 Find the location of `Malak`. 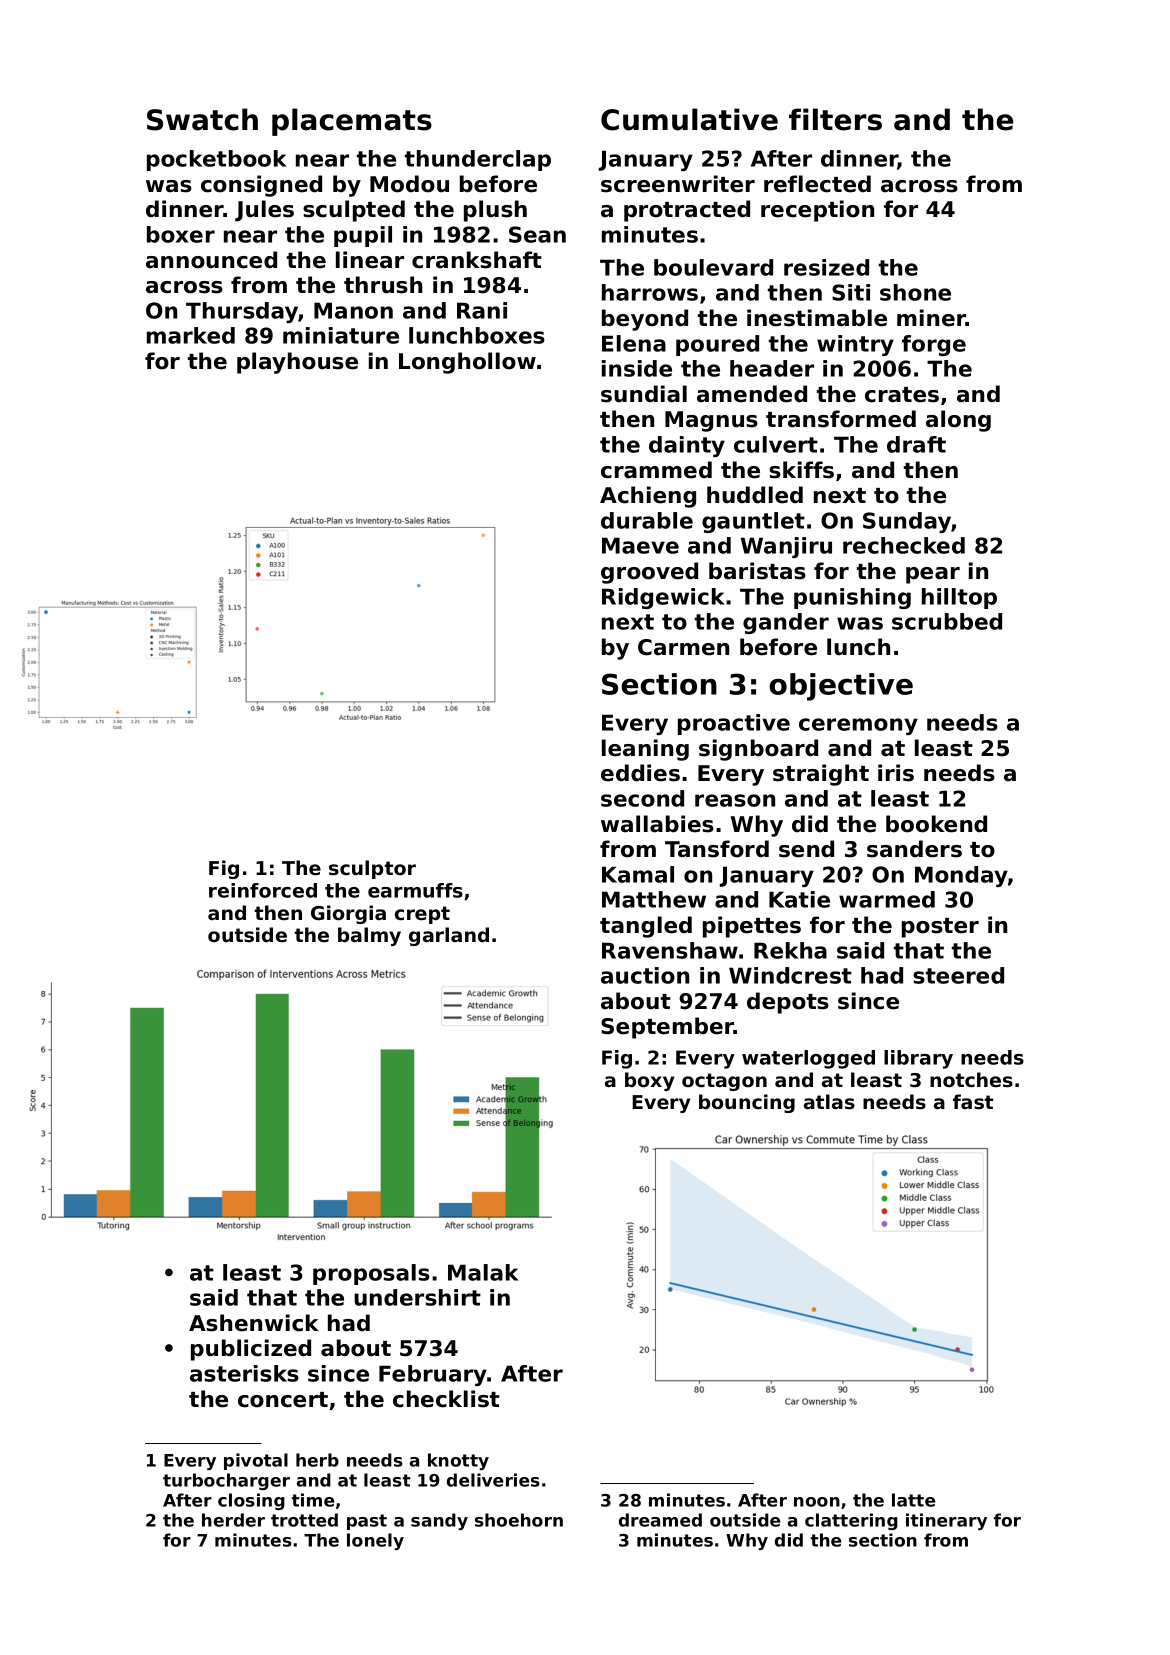

Malak is located at coordinates (483, 1272).
